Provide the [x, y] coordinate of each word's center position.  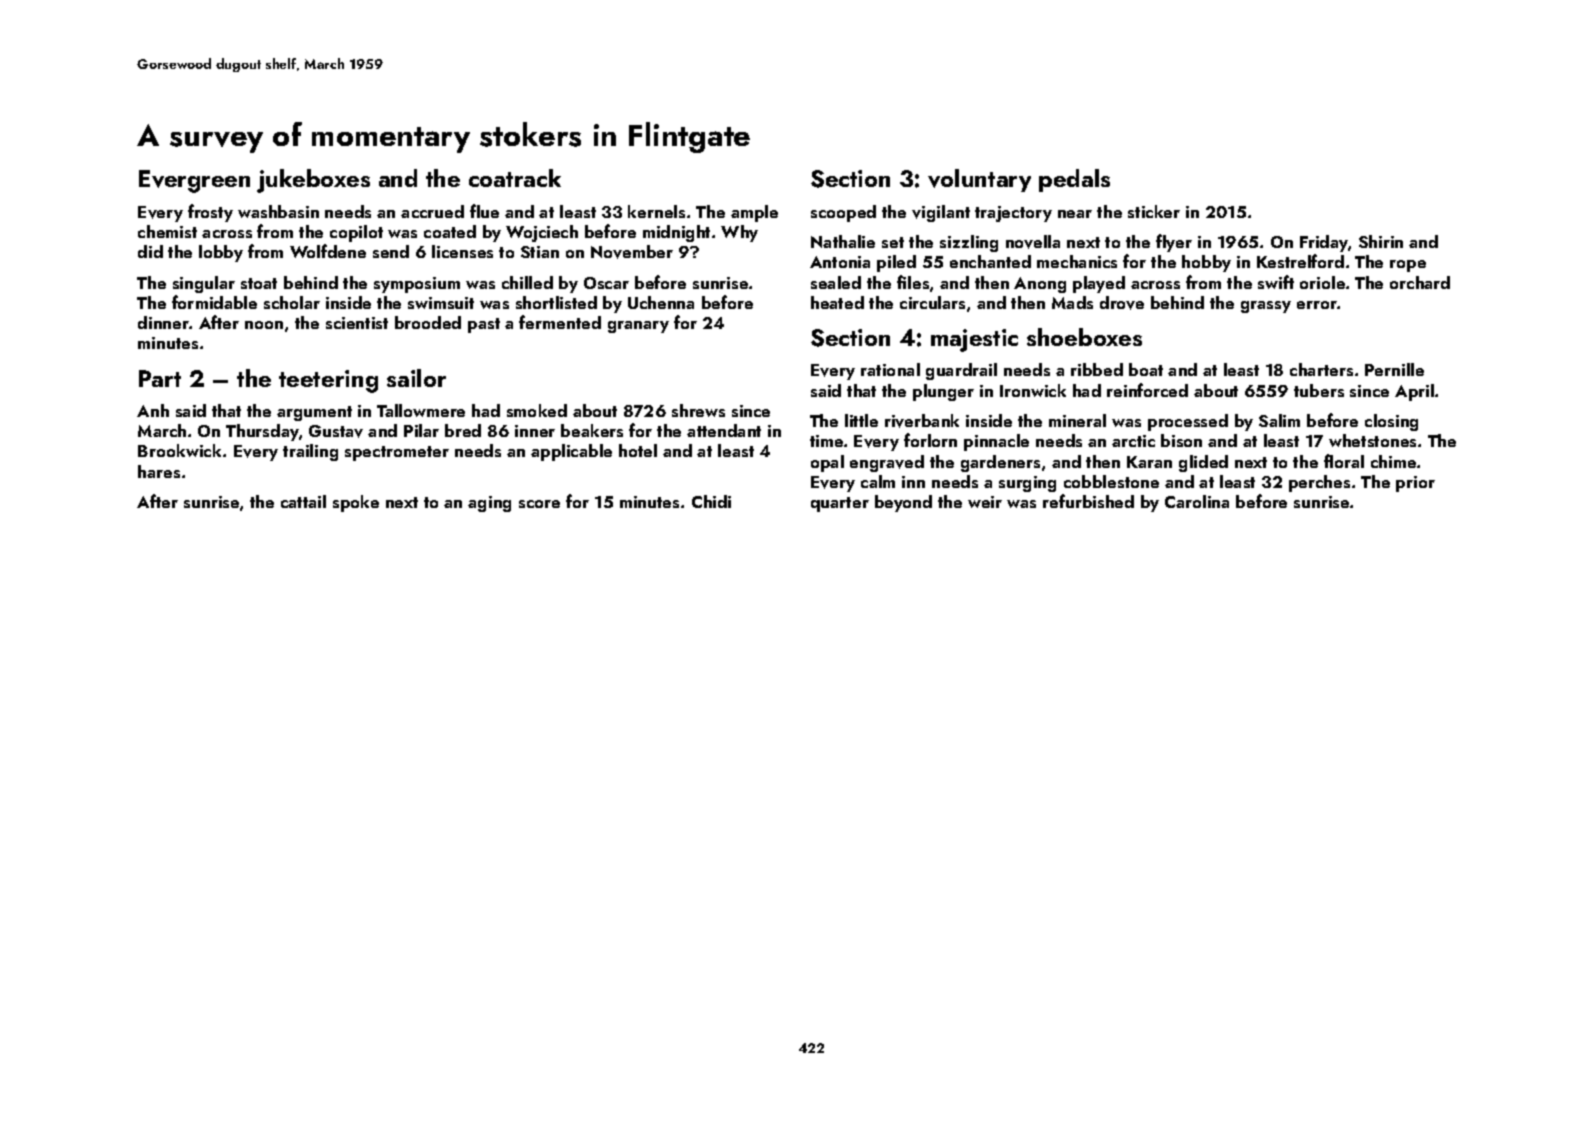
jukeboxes [313, 181]
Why [739, 233]
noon [264, 325]
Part [160, 378]
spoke [356, 503]
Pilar [421, 430]
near [1075, 214]
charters [1321, 369]
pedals [1074, 180]
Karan [1149, 462]
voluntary [979, 180]
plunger [943, 392]
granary [638, 327]
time [826, 441]
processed [1188, 422]
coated [450, 231]
